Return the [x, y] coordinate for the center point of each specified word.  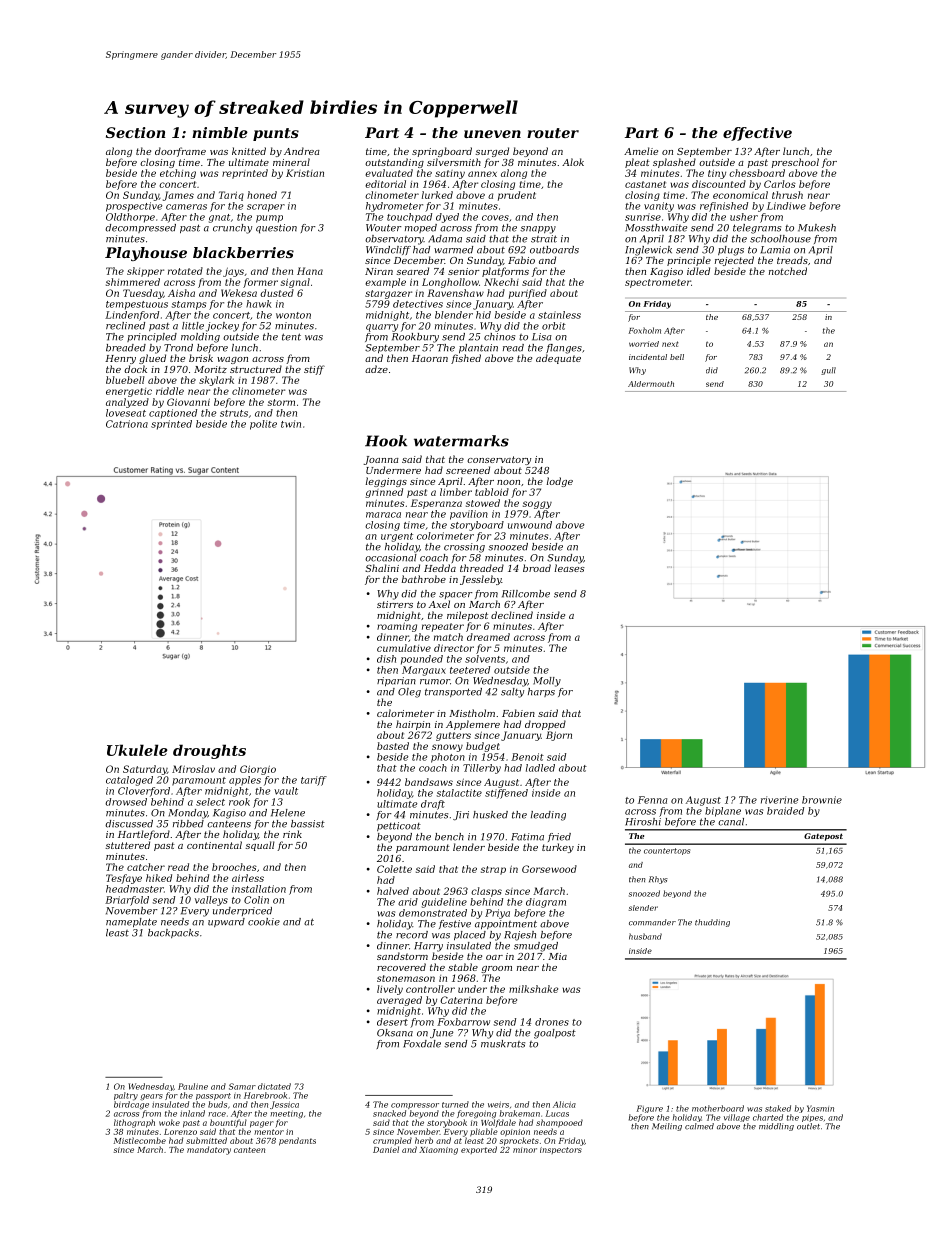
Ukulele [137, 750]
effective [757, 134]
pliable [484, 1132]
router [553, 133]
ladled [540, 768]
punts [276, 134]
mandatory [209, 1150]
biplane [723, 812]
